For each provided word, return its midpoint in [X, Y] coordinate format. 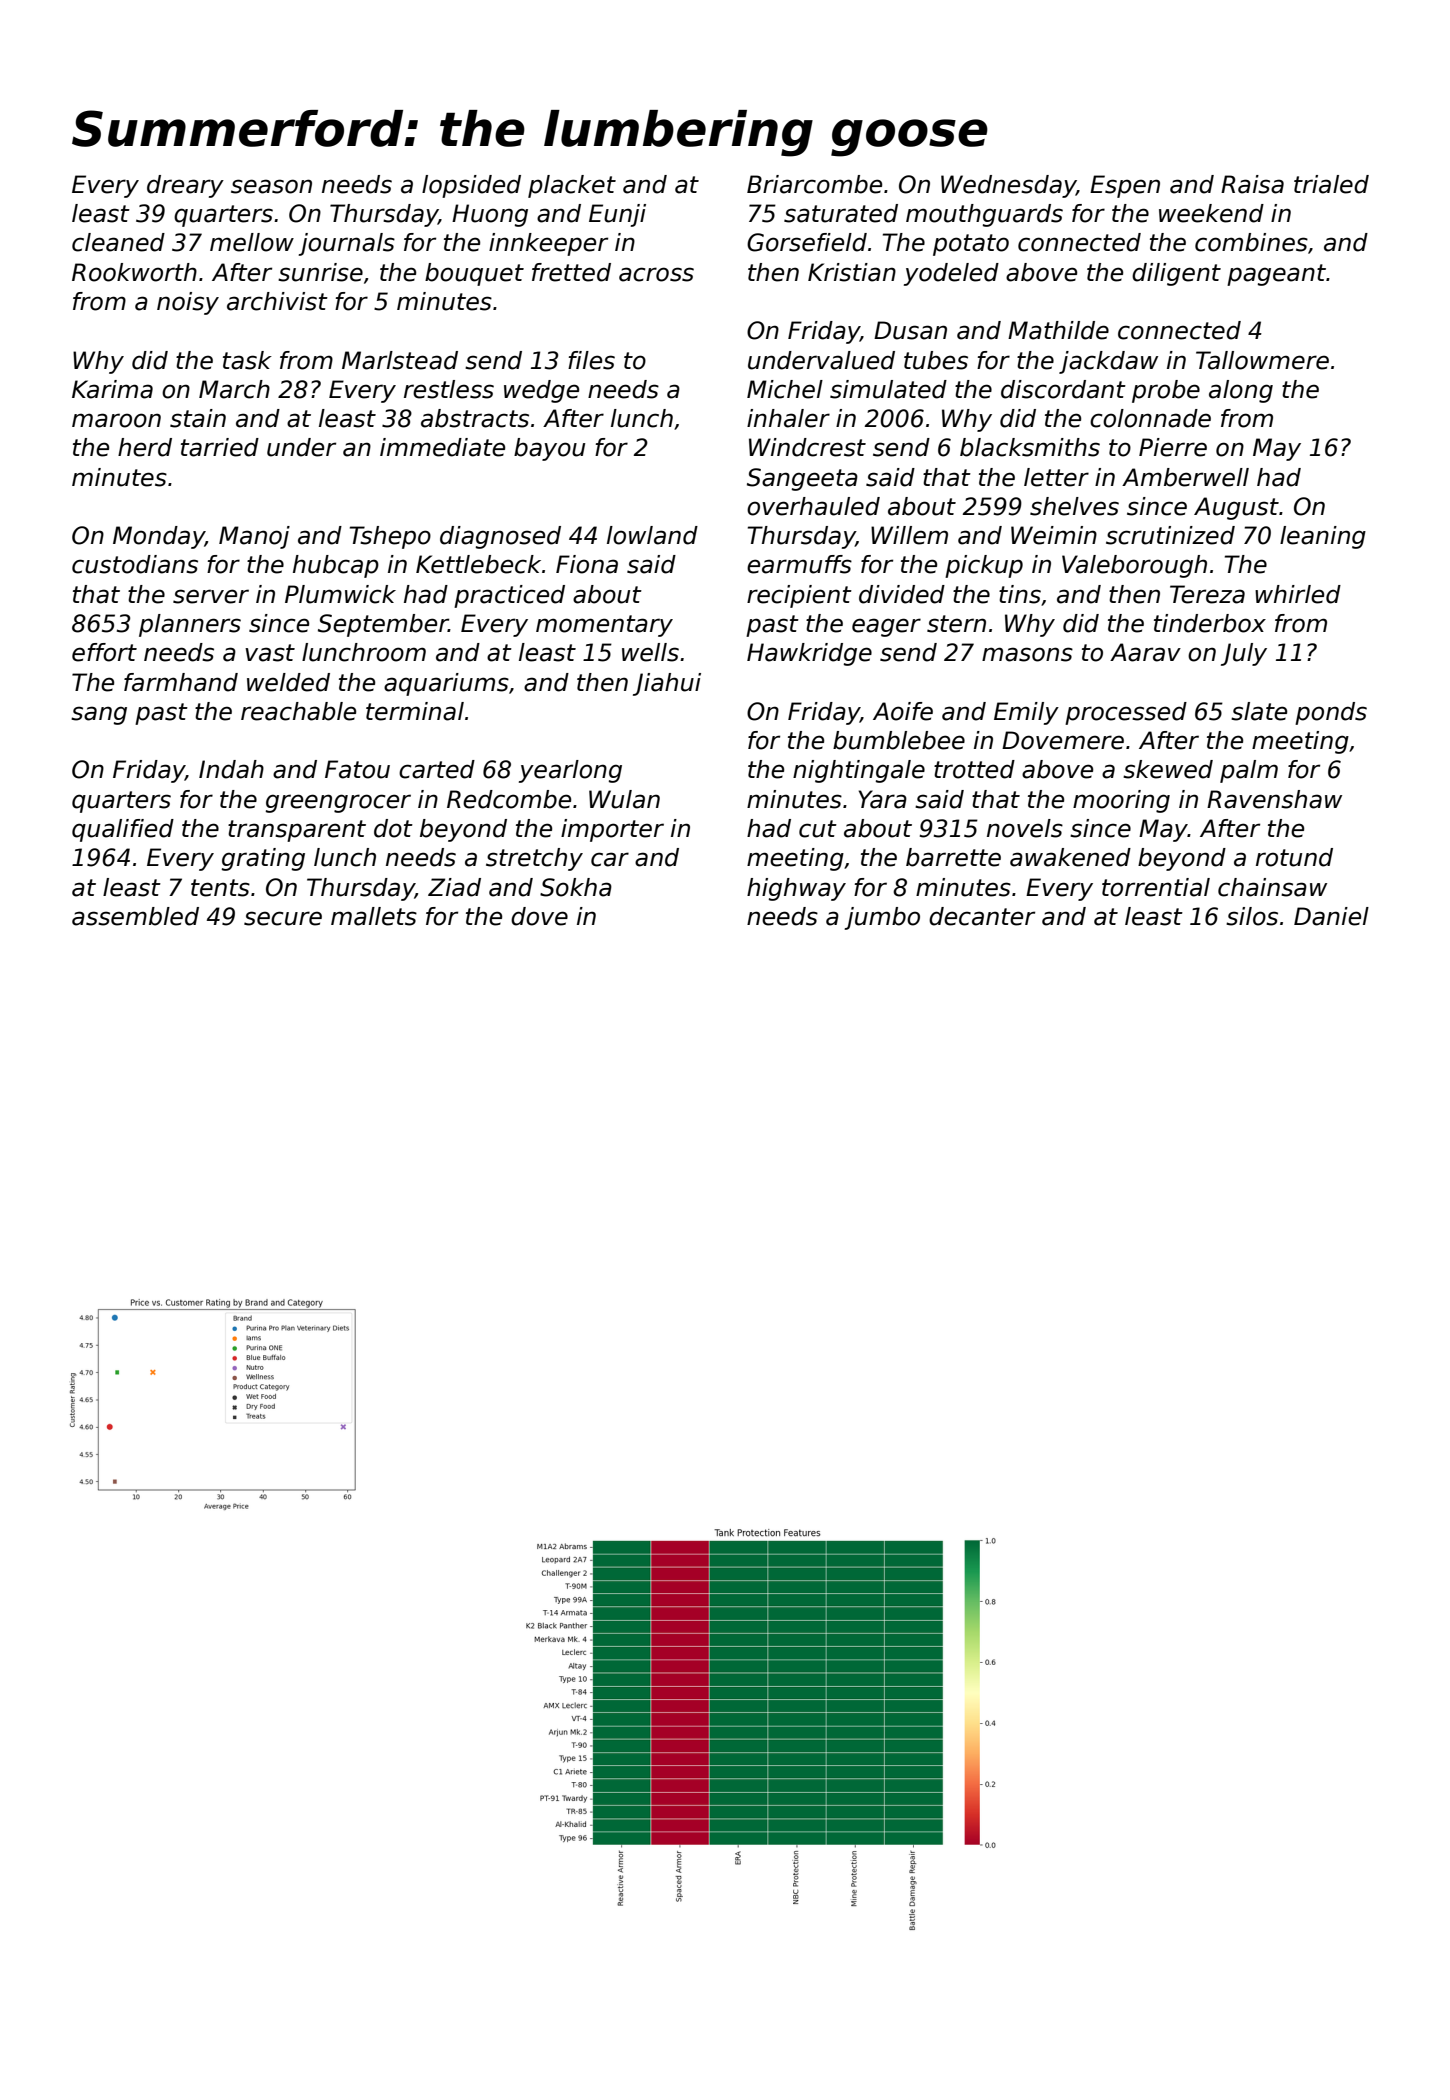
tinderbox [1210, 623]
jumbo [882, 918]
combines [1251, 242]
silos [1252, 916]
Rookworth [134, 272]
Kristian [852, 272]
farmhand [181, 682]
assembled [135, 916]
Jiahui [667, 684]
